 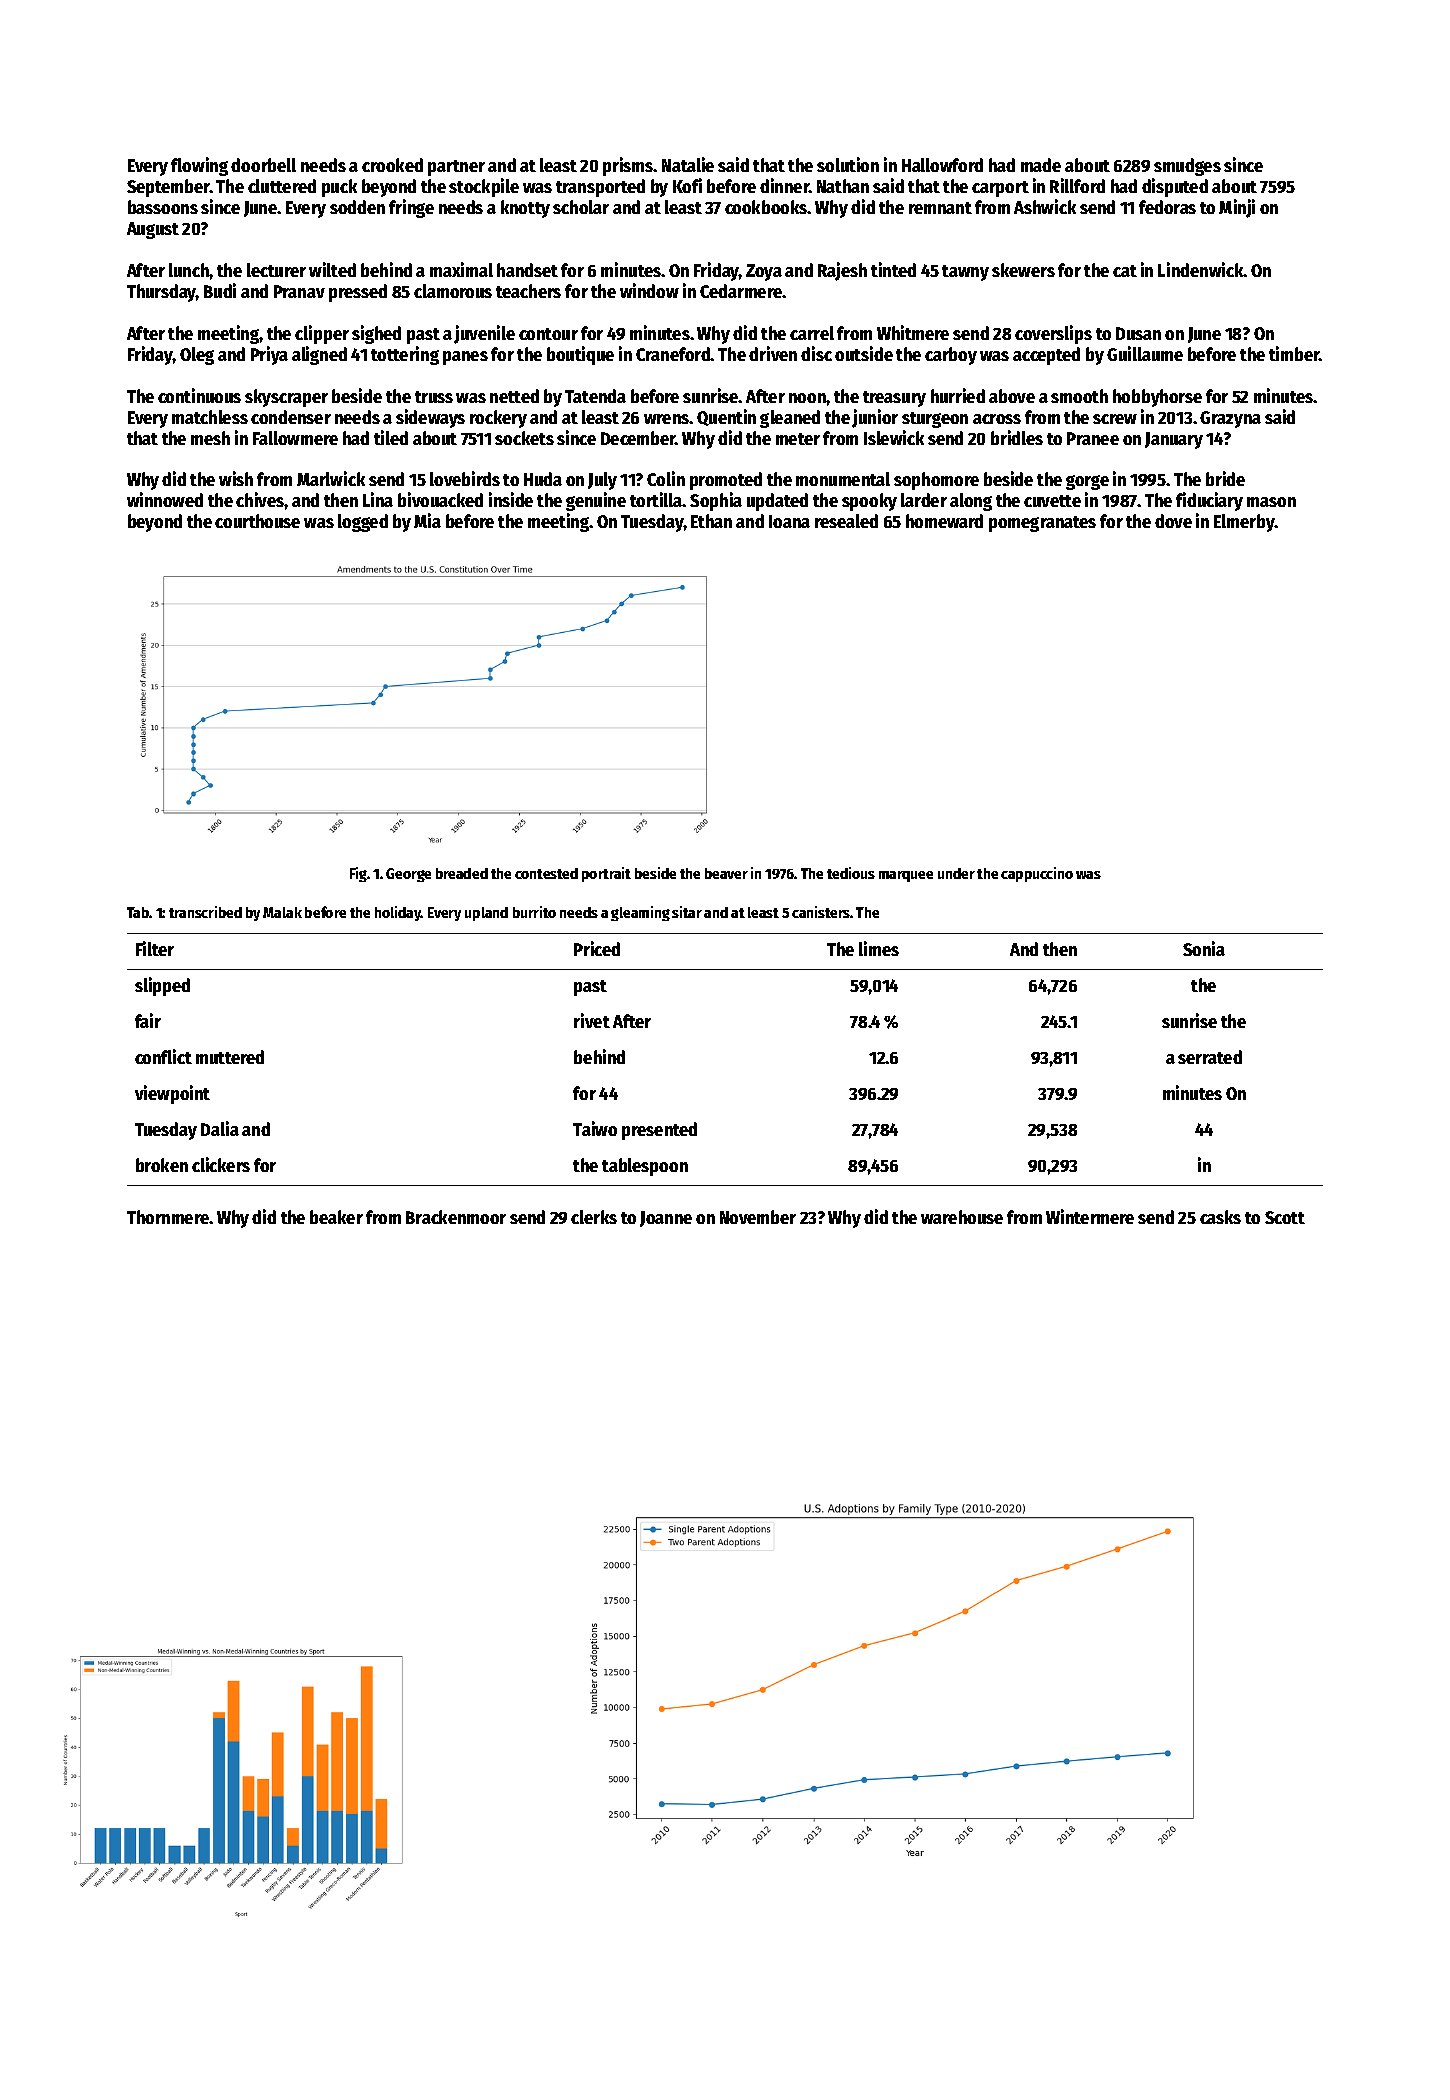 What do you see at coordinates (1201, 269) in the image?
I see `Lindenwick` at bounding box center [1201, 269].
